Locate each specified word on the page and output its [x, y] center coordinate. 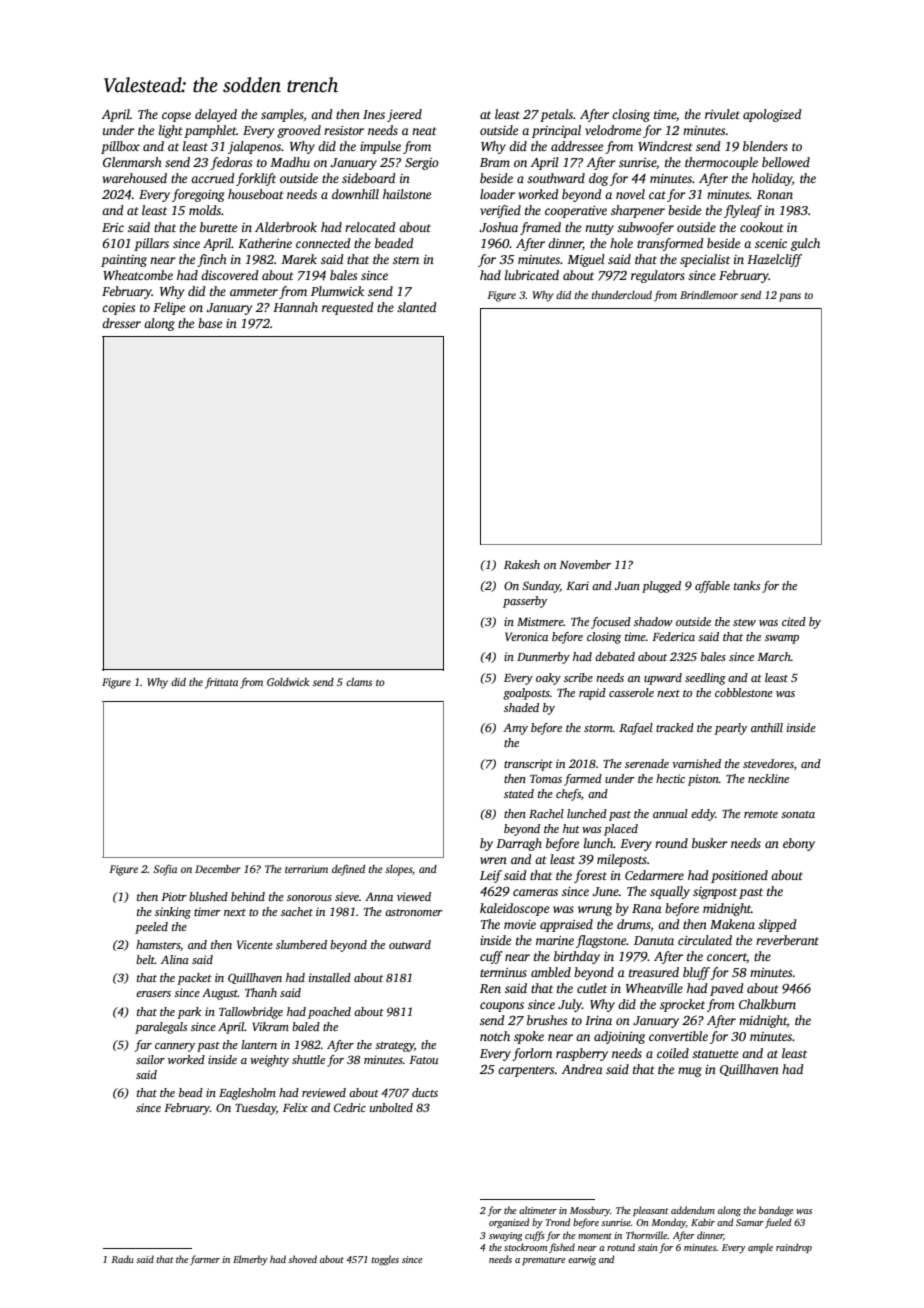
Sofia [165, 870]
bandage [776, 1211]
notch [495, 1036]
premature [543, 1261]
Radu [122, 1259]
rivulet [722, 114]
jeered [404, 115]
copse [176, 117]
